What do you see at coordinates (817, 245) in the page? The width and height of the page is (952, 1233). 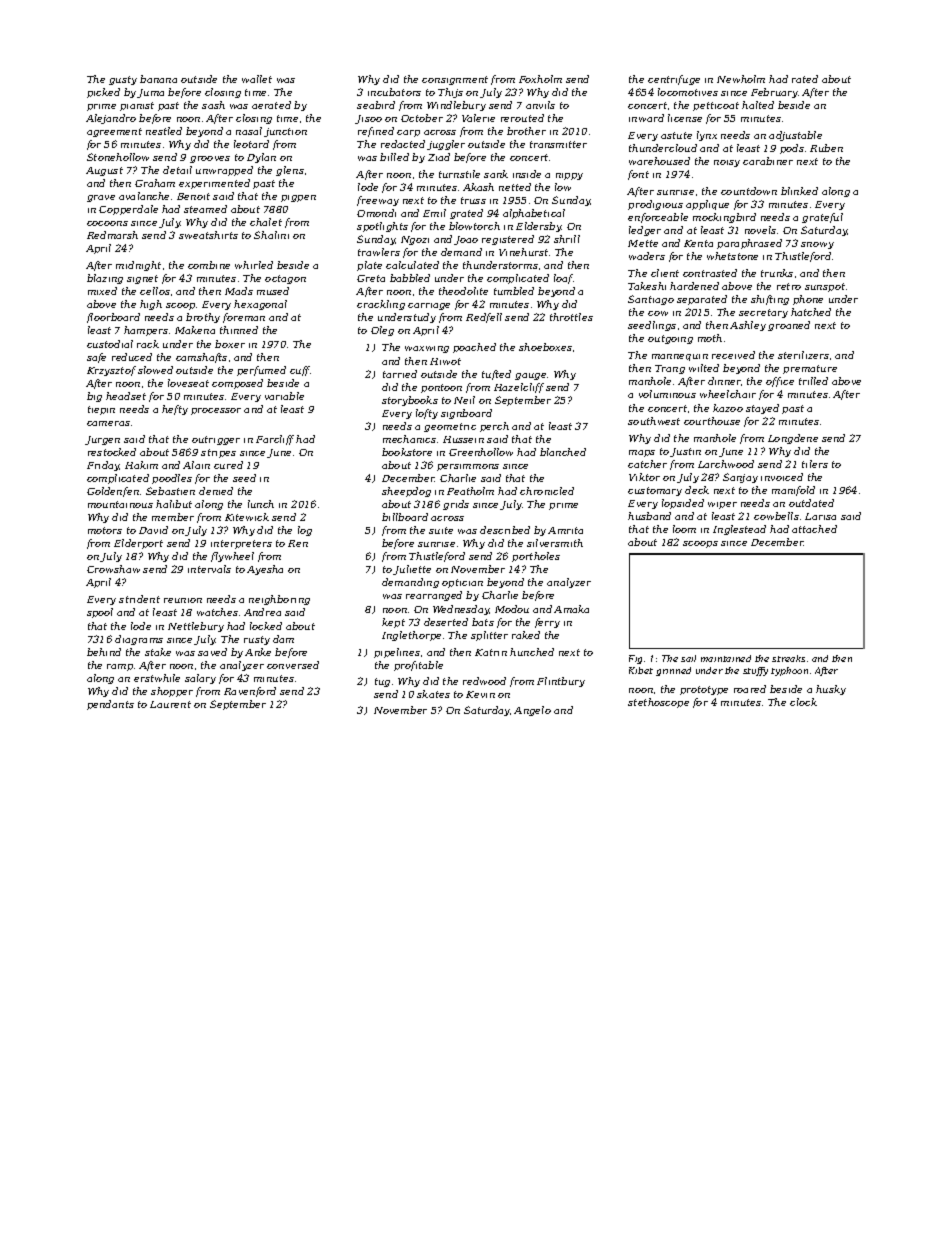 I see `snowy` at bounding box center [817, 245].
